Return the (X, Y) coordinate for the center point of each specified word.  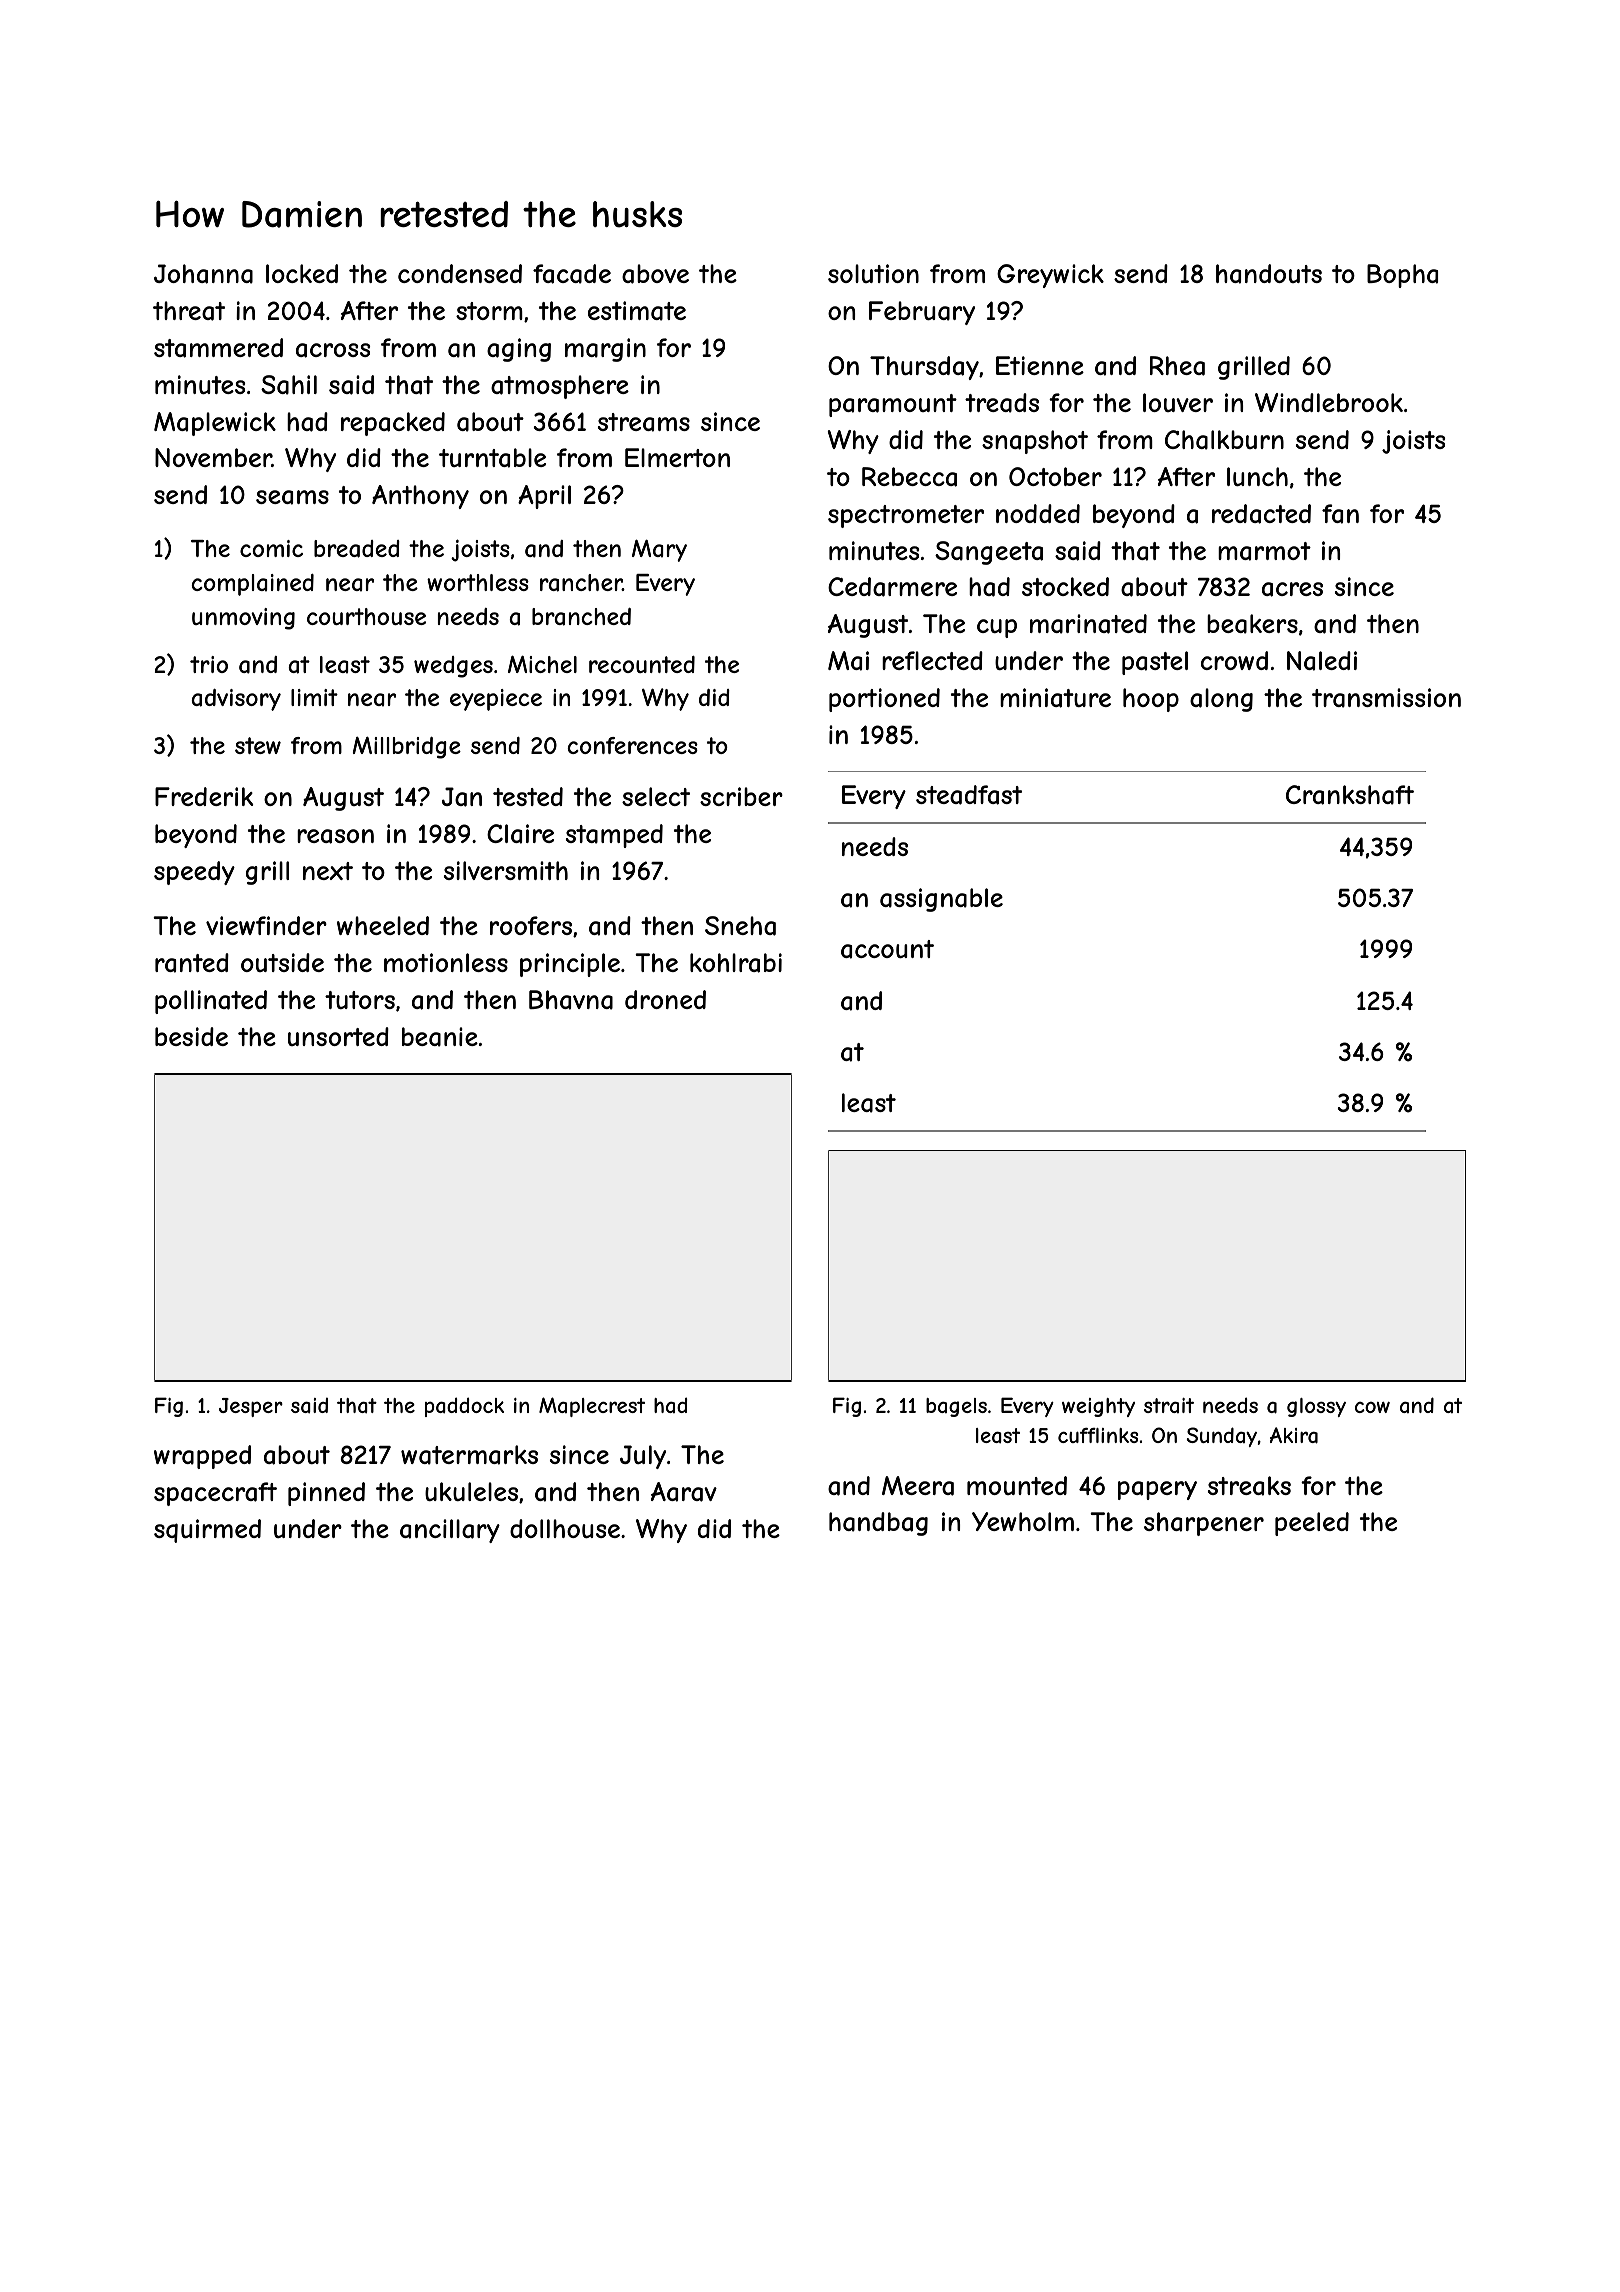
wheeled (383, 925)
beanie (440, 1037)
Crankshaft (1350, 795)
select (656, 796)
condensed (460, 273)
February (922, 313)
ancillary (450, 1531)
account (887, 949)
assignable (941, 900)
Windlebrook (1329, 402)
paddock (464, 1407)
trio (209, 664)
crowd (1234, 660)
